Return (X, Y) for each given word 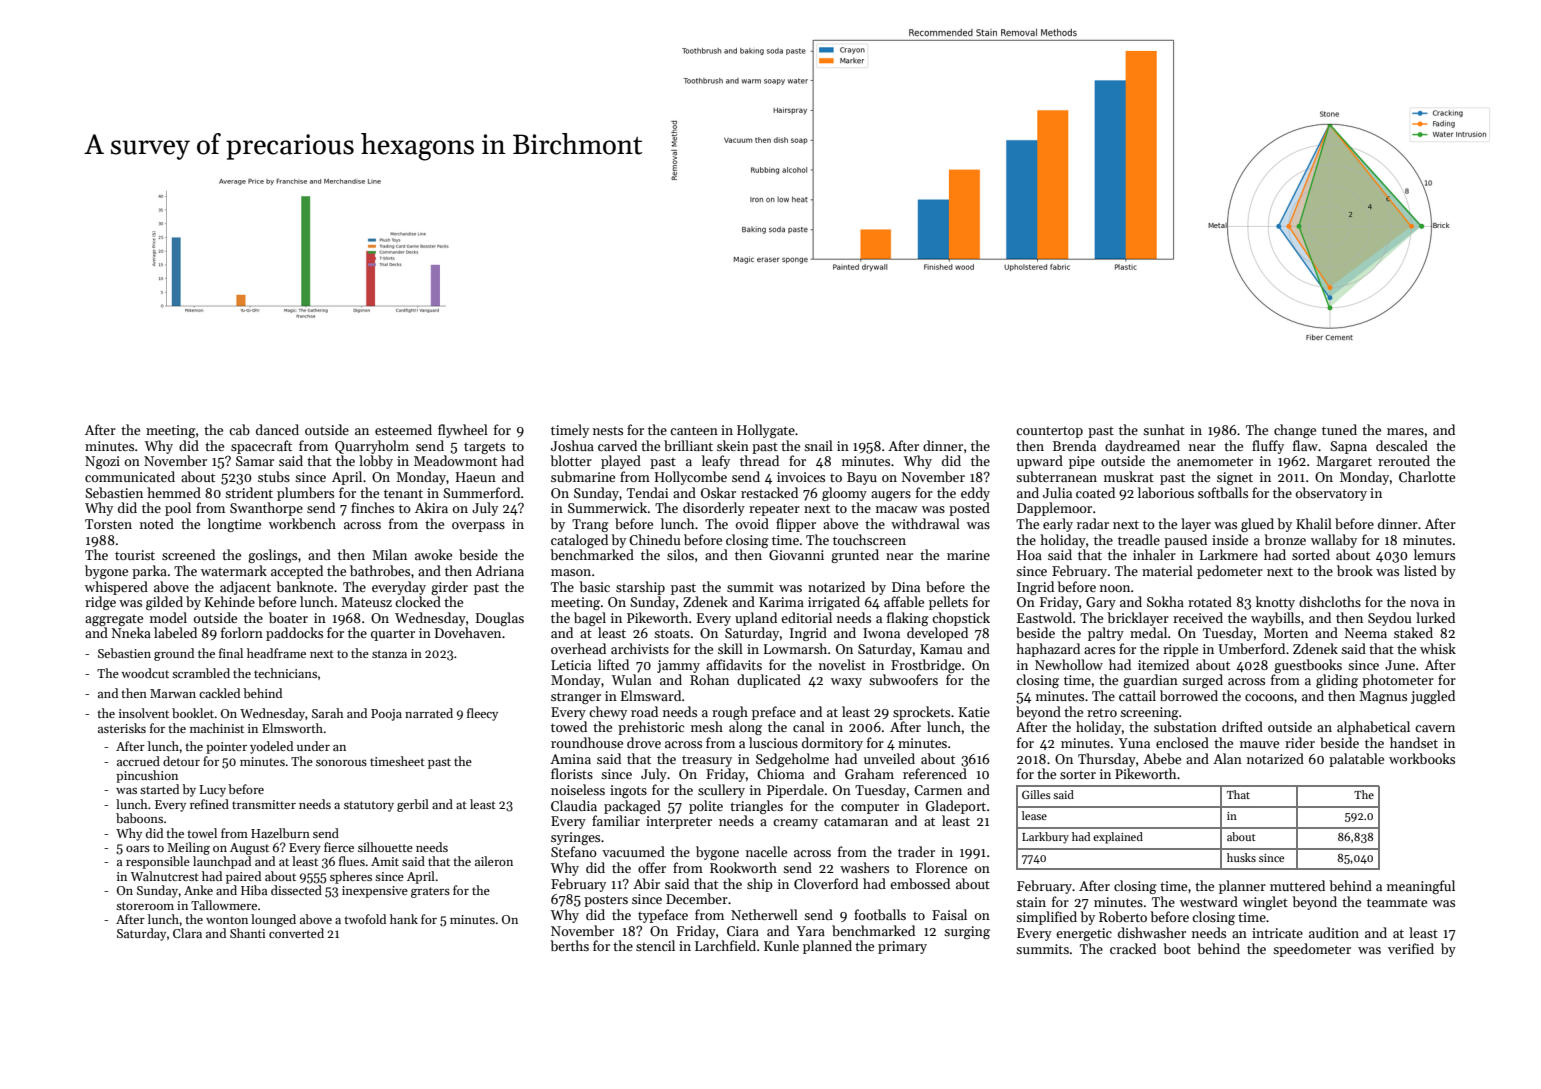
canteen (694, 430)
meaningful (1421, 887)
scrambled (201, 673)
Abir (646, 883)
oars (138, 849)
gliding (1337, 681)
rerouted (1404, 460)
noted (157, 523)
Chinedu (654, 539)
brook (1355, 570)
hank (404, 919)
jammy (678, 666)
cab (239, 429)
